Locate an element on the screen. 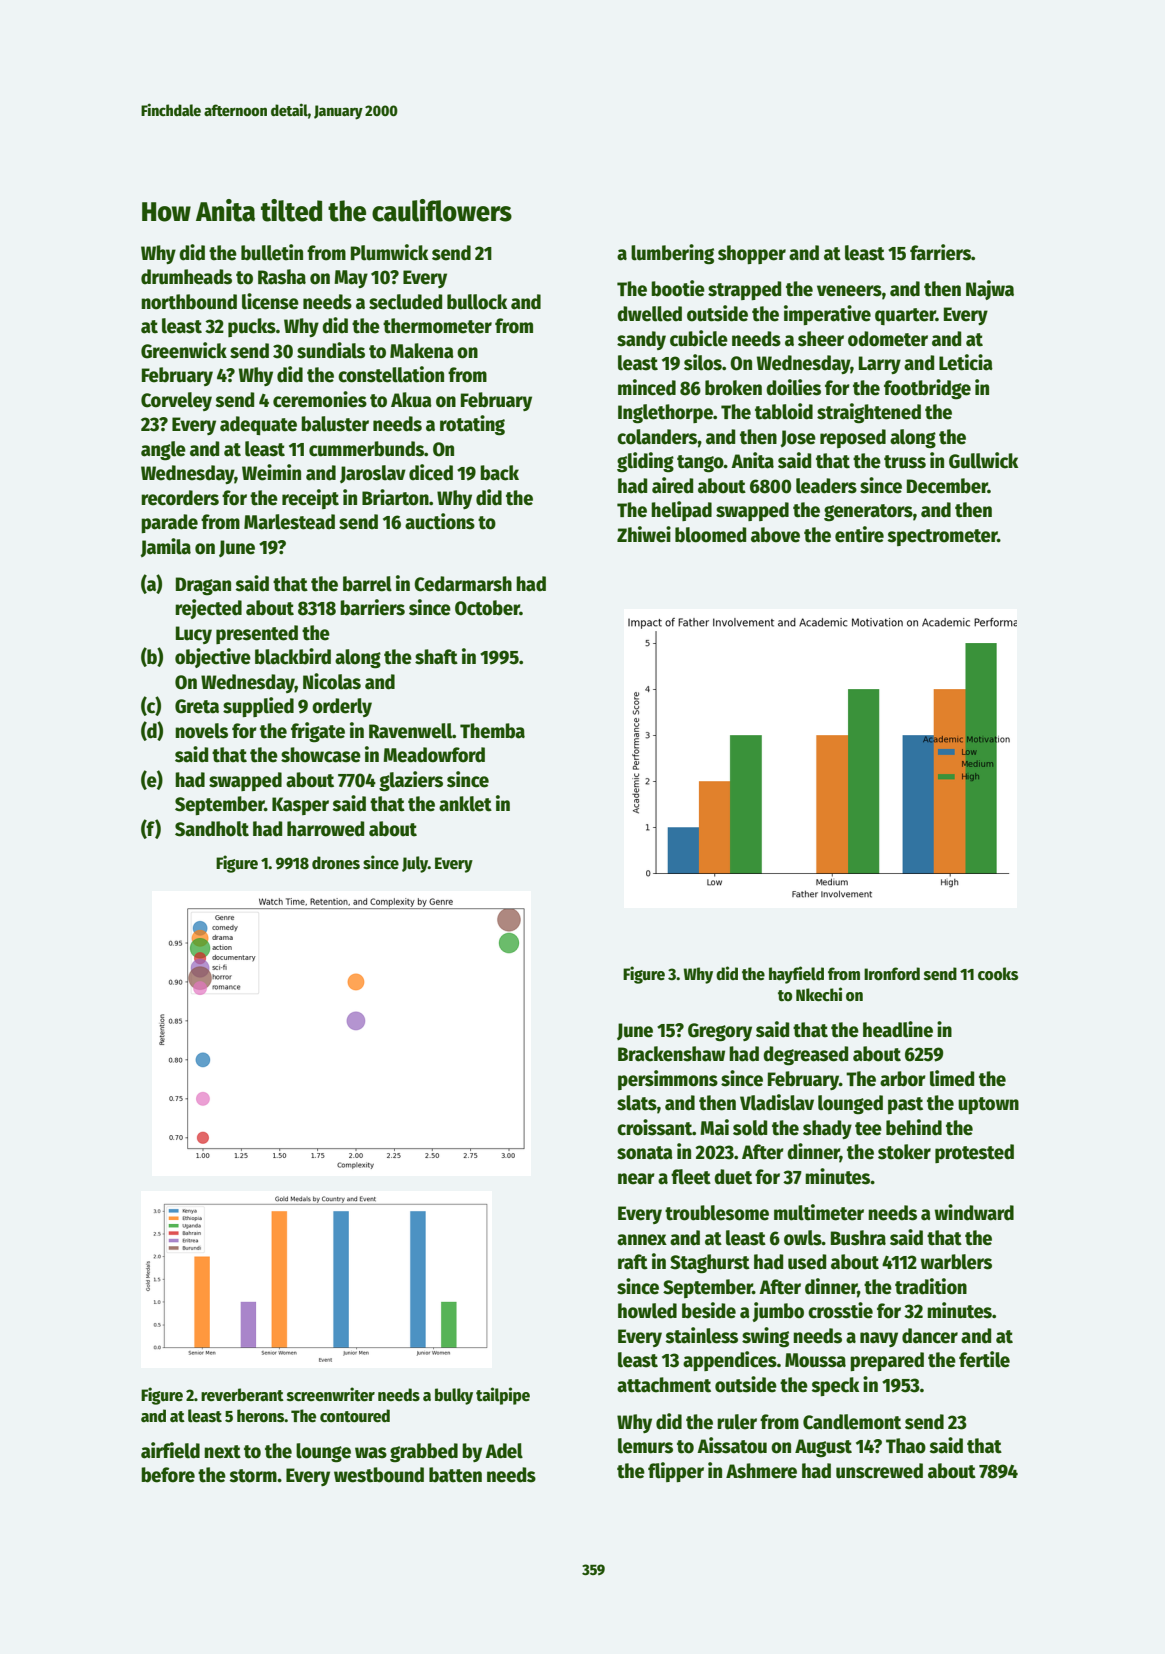  Sandholt is located at coordinates (212, 829).
